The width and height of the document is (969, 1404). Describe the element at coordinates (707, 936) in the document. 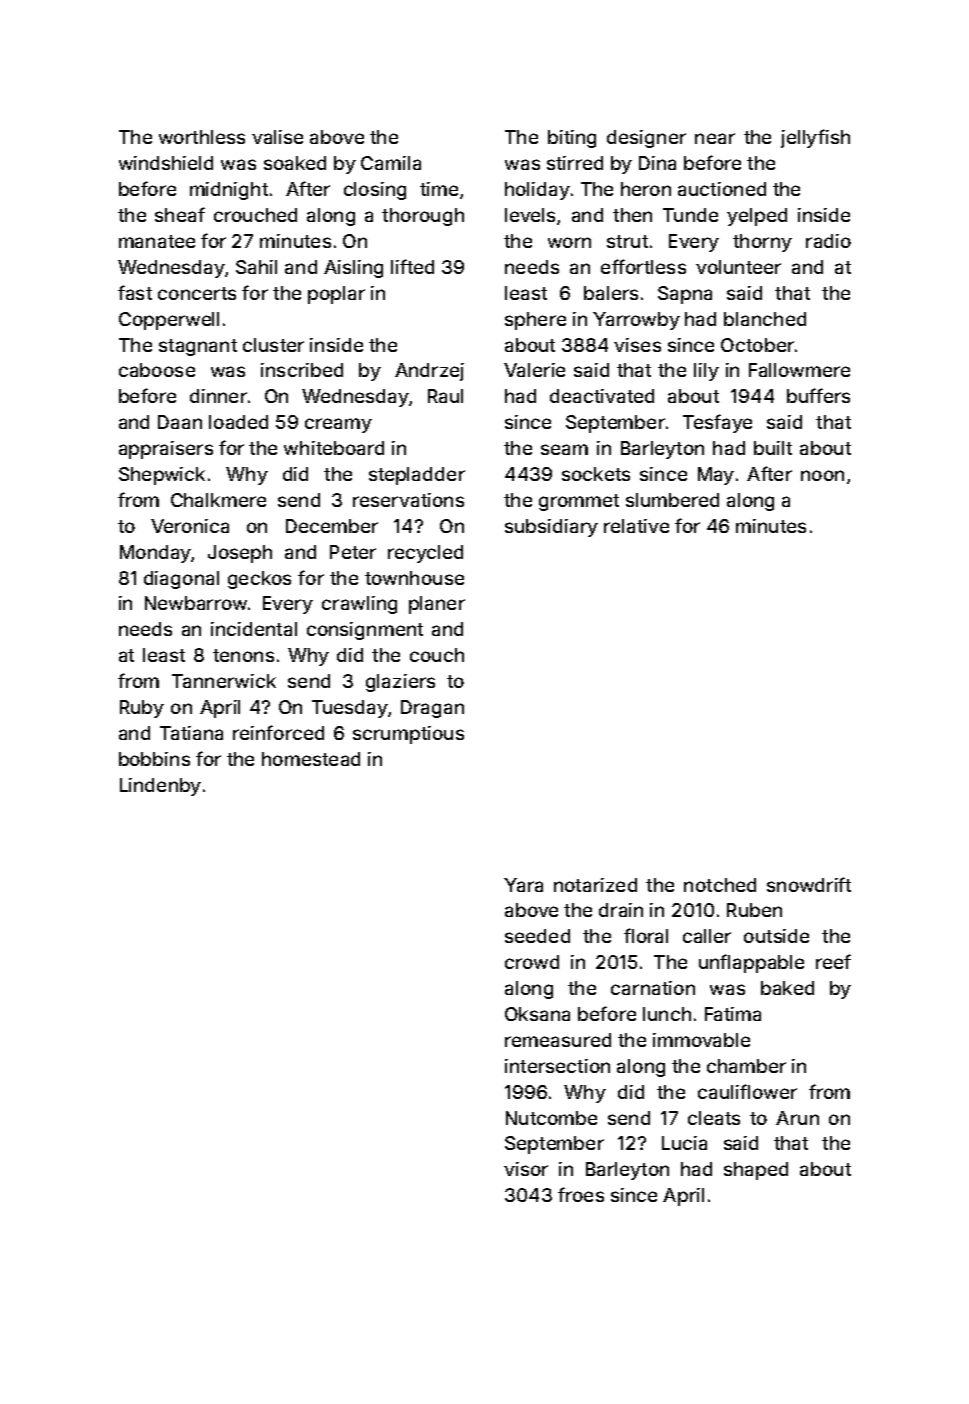

I see `caller` at that location.
